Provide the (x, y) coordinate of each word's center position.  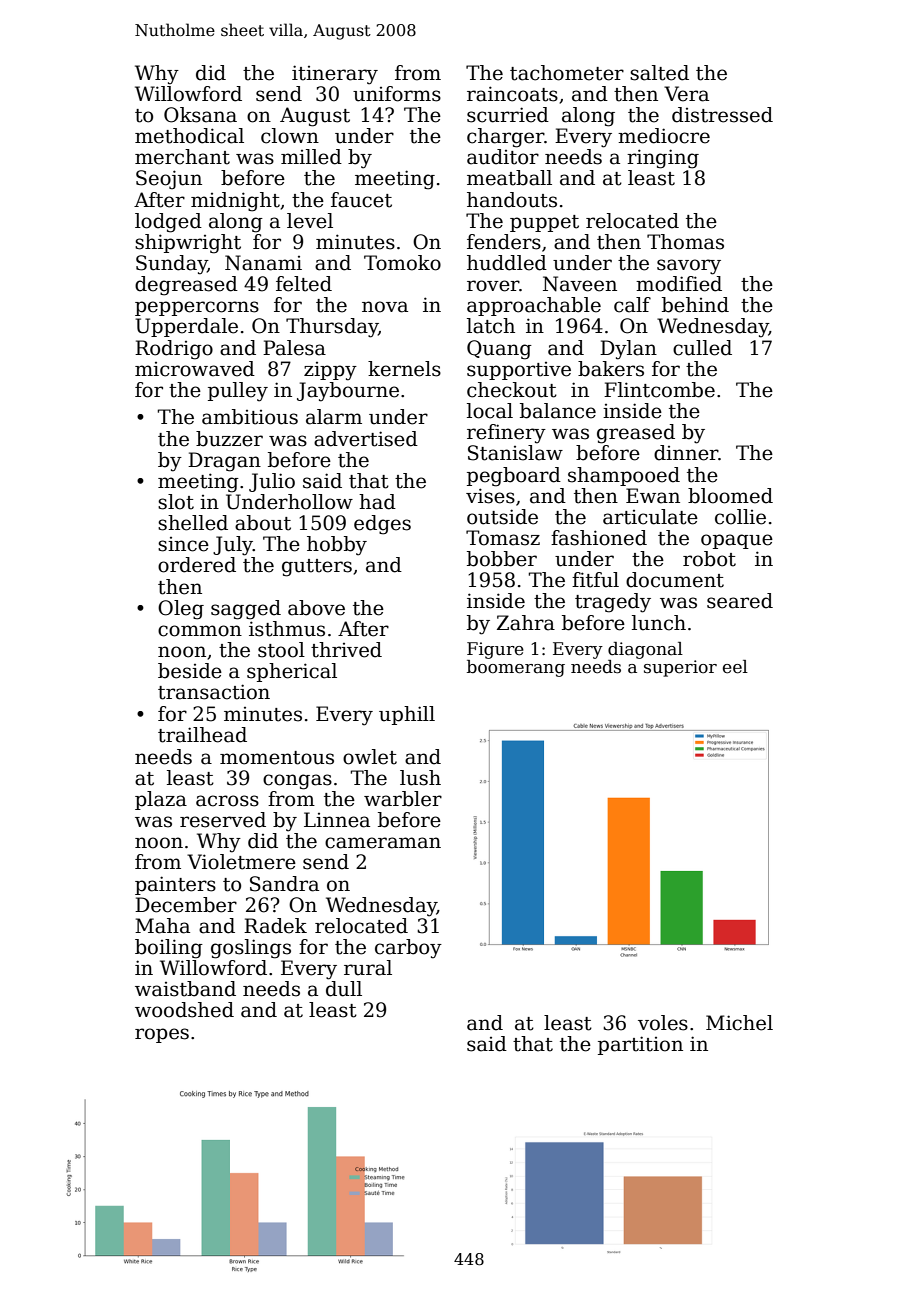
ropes (162, 1035)
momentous (277, 758)
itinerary (335, 75)
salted (659, 73)
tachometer (567, 73)
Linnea (337, 820)
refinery (506, 434)
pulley (238, 392)
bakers (611, 369)
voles (663, 1023)
